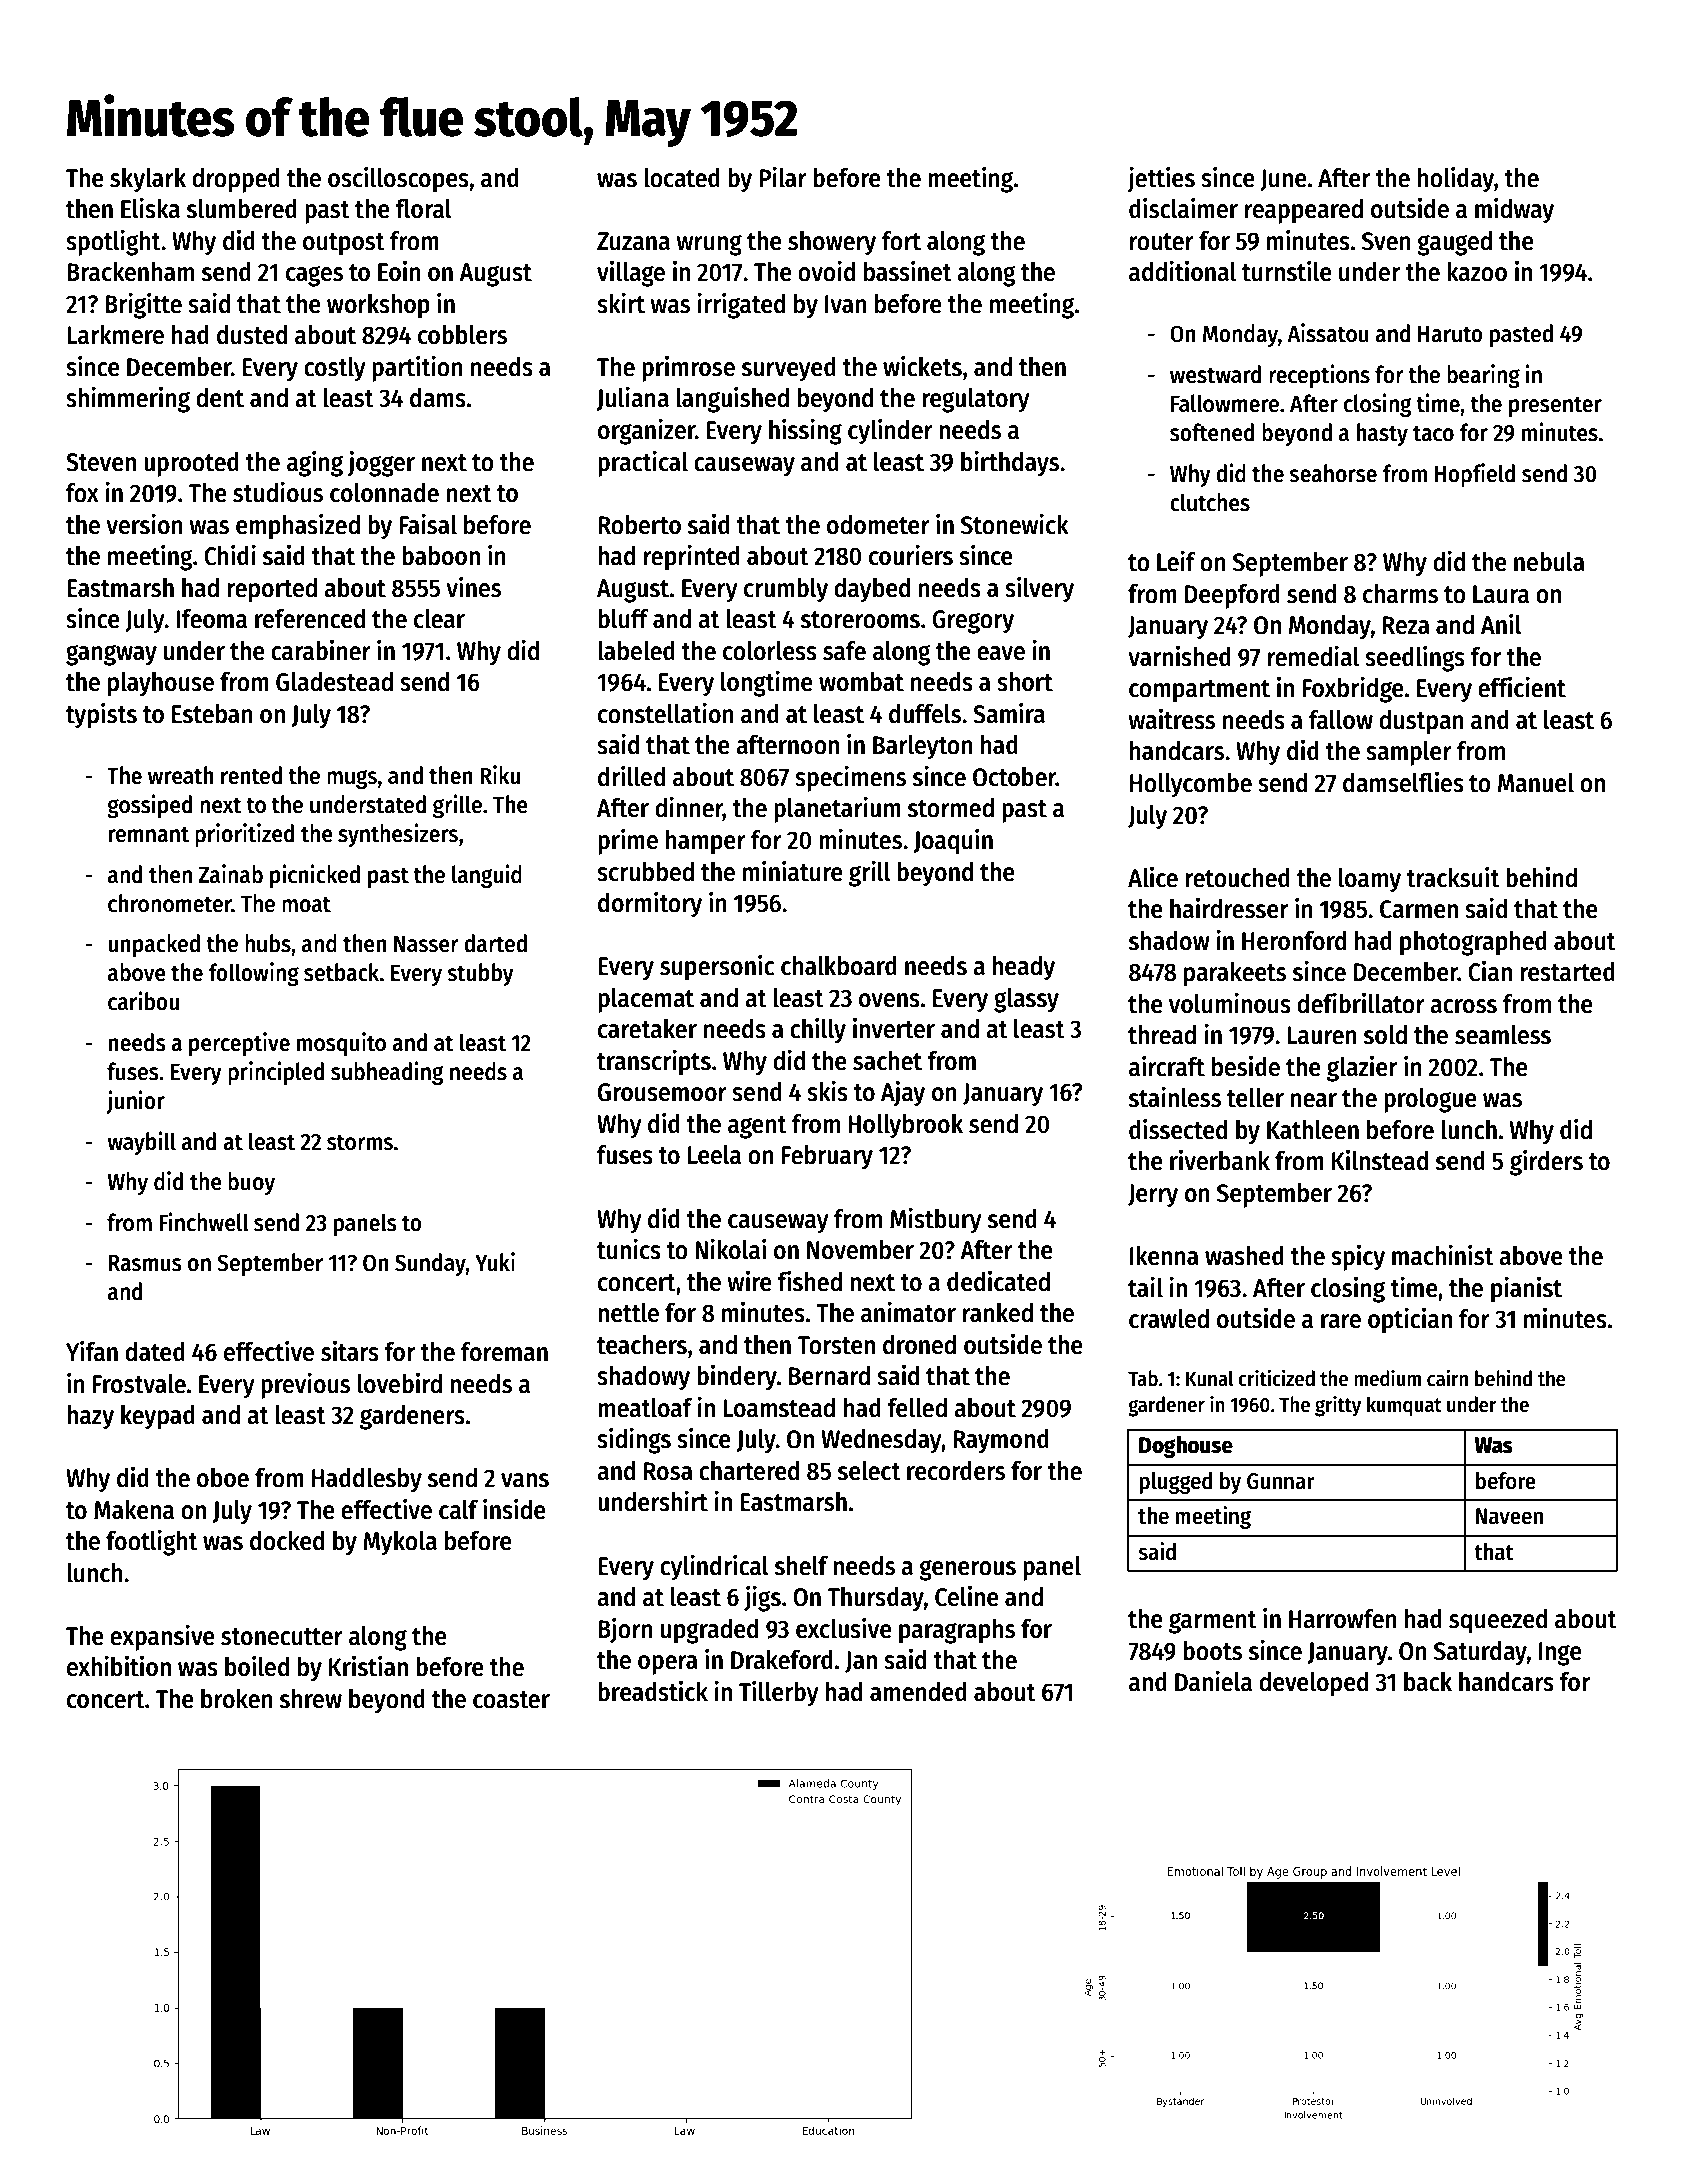 The width and height of the image is (1683, 2178). What do you see at coordinates (1549, 562) in the image?
I see `nebula` at bounding box center [1549, 562].
